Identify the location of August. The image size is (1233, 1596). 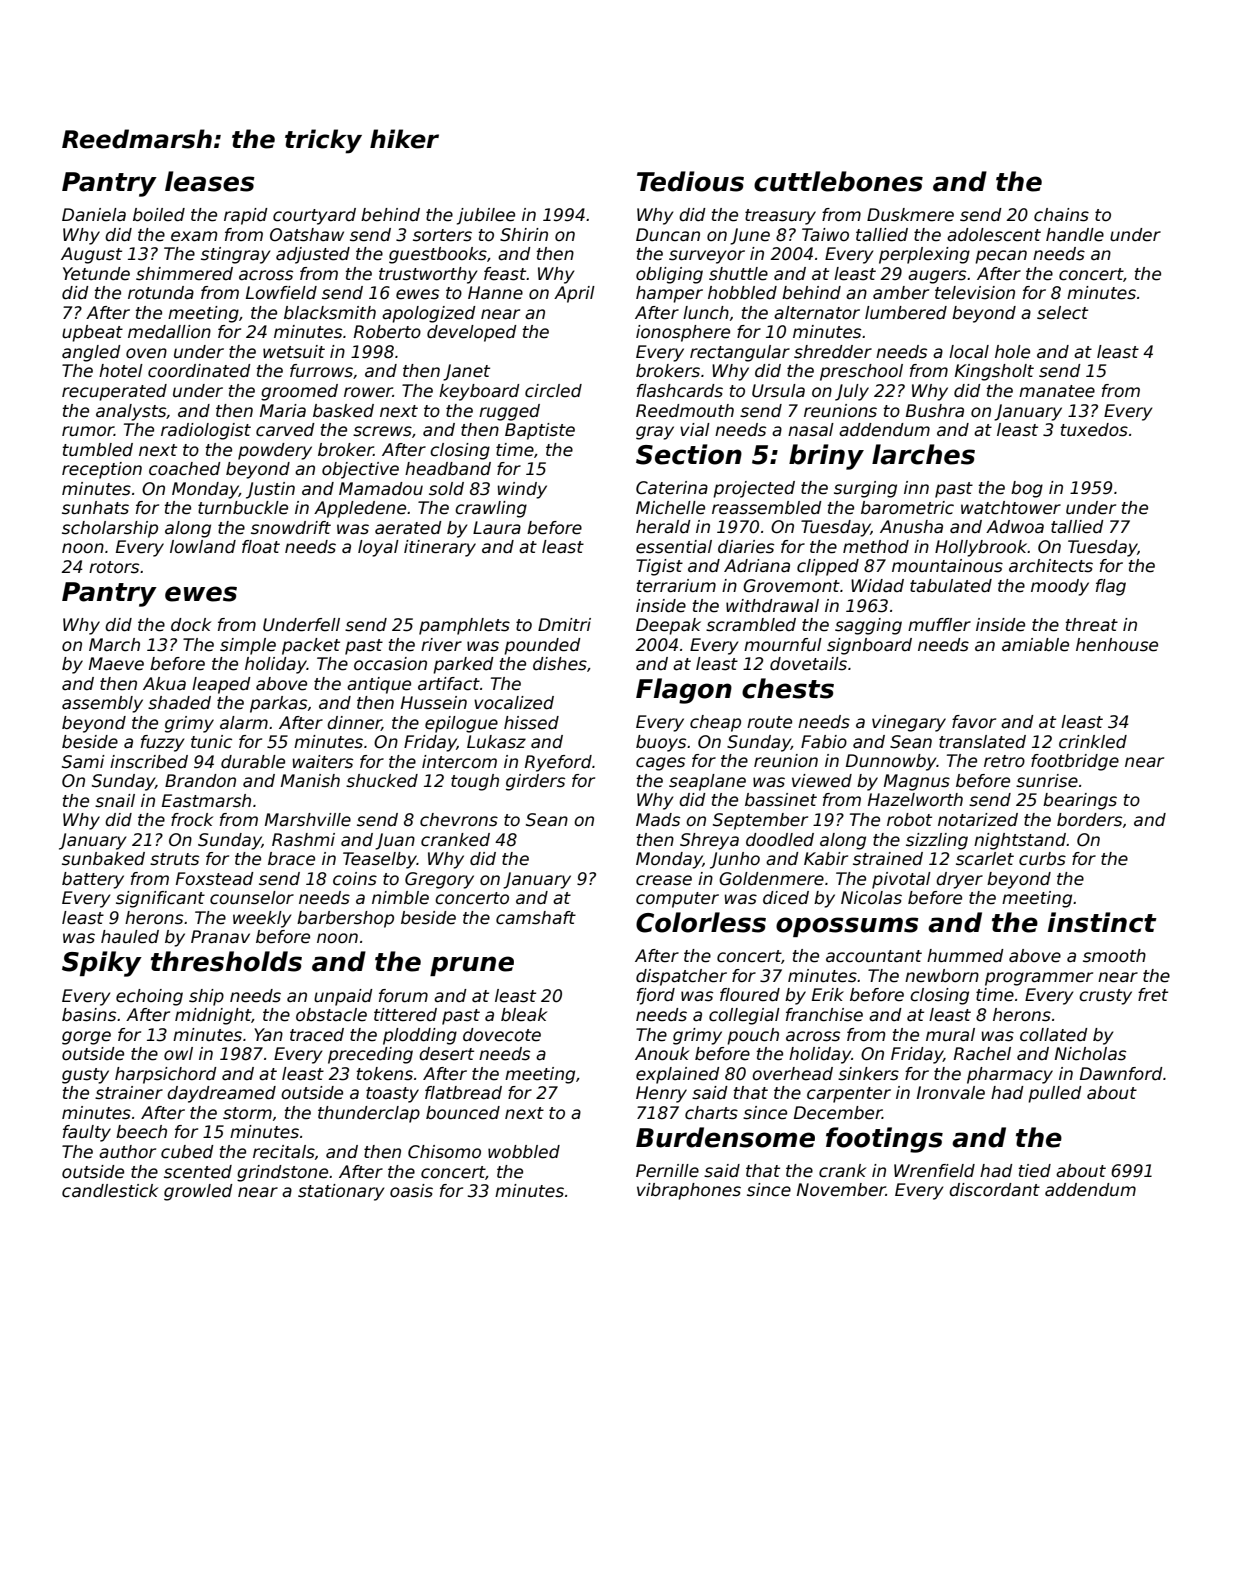
(91, 255).
